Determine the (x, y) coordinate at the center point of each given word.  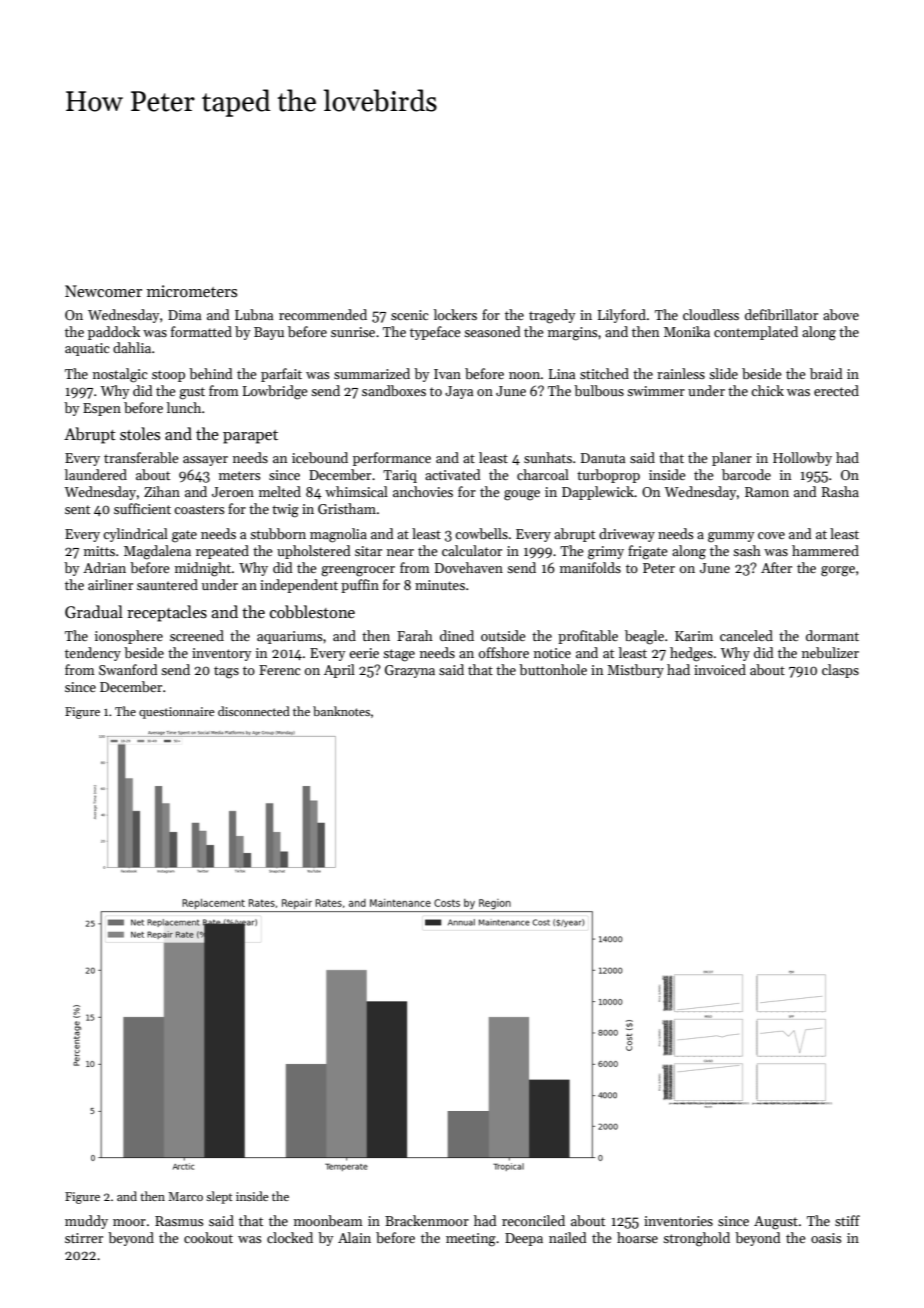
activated (453, 474)
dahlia (132, 347)
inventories (678, 1221)
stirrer (84, 1238)
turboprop (608, 476)
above (841, 314)
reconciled (533, 1220)
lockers (455, 314)
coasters (199, 509)
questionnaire (177, 713)
